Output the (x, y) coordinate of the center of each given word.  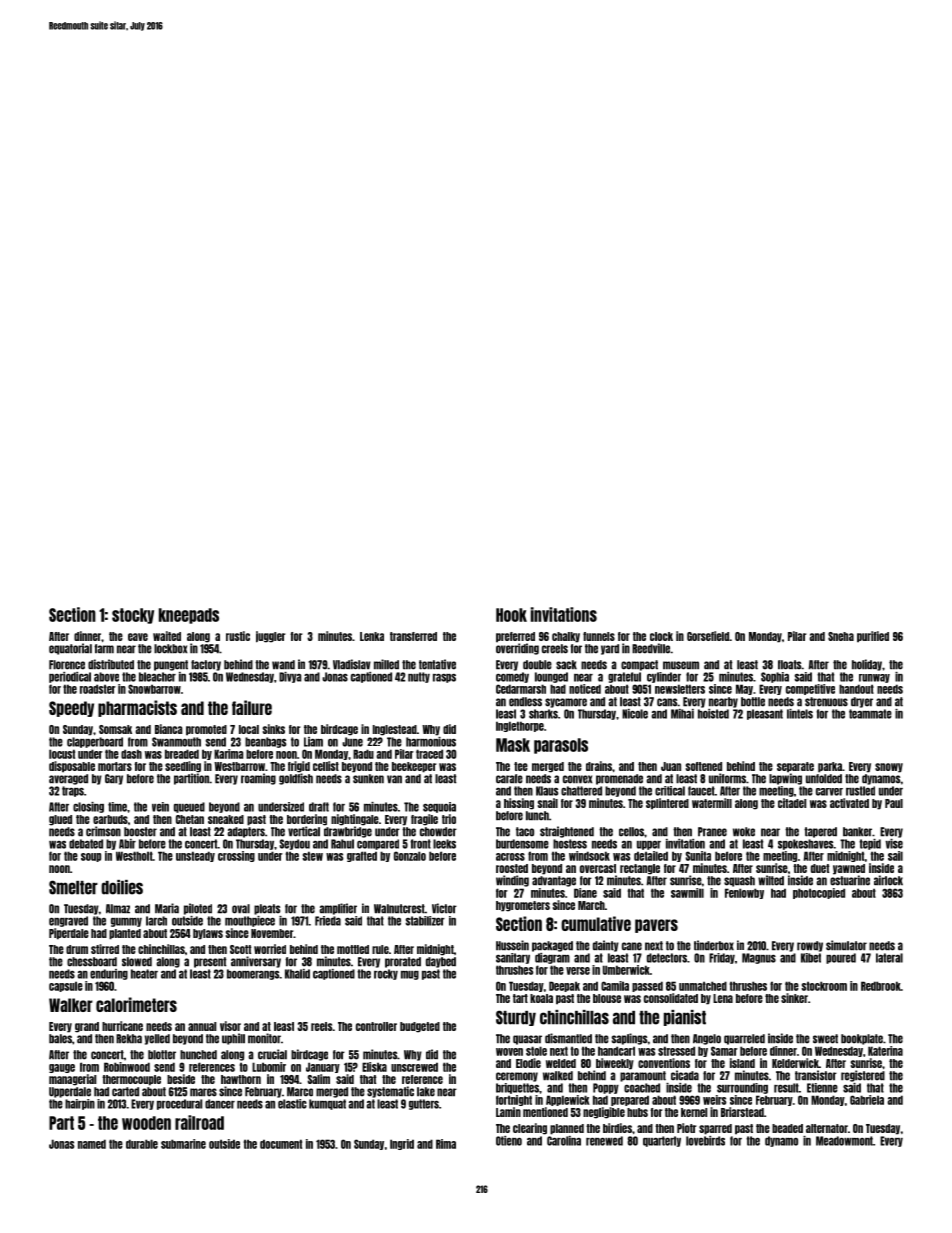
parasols (561, 746)
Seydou (295, 844)
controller (376, 1026)
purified (873, 637)
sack (566, 665)
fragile (424, 820)
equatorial (70, 649)
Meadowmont (844, 1141)
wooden (146, 1123)
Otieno (509, 1141)
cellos (631, 832)
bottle (753, 702)
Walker (71, 1005)
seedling (183, 767)
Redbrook (881, 986)
